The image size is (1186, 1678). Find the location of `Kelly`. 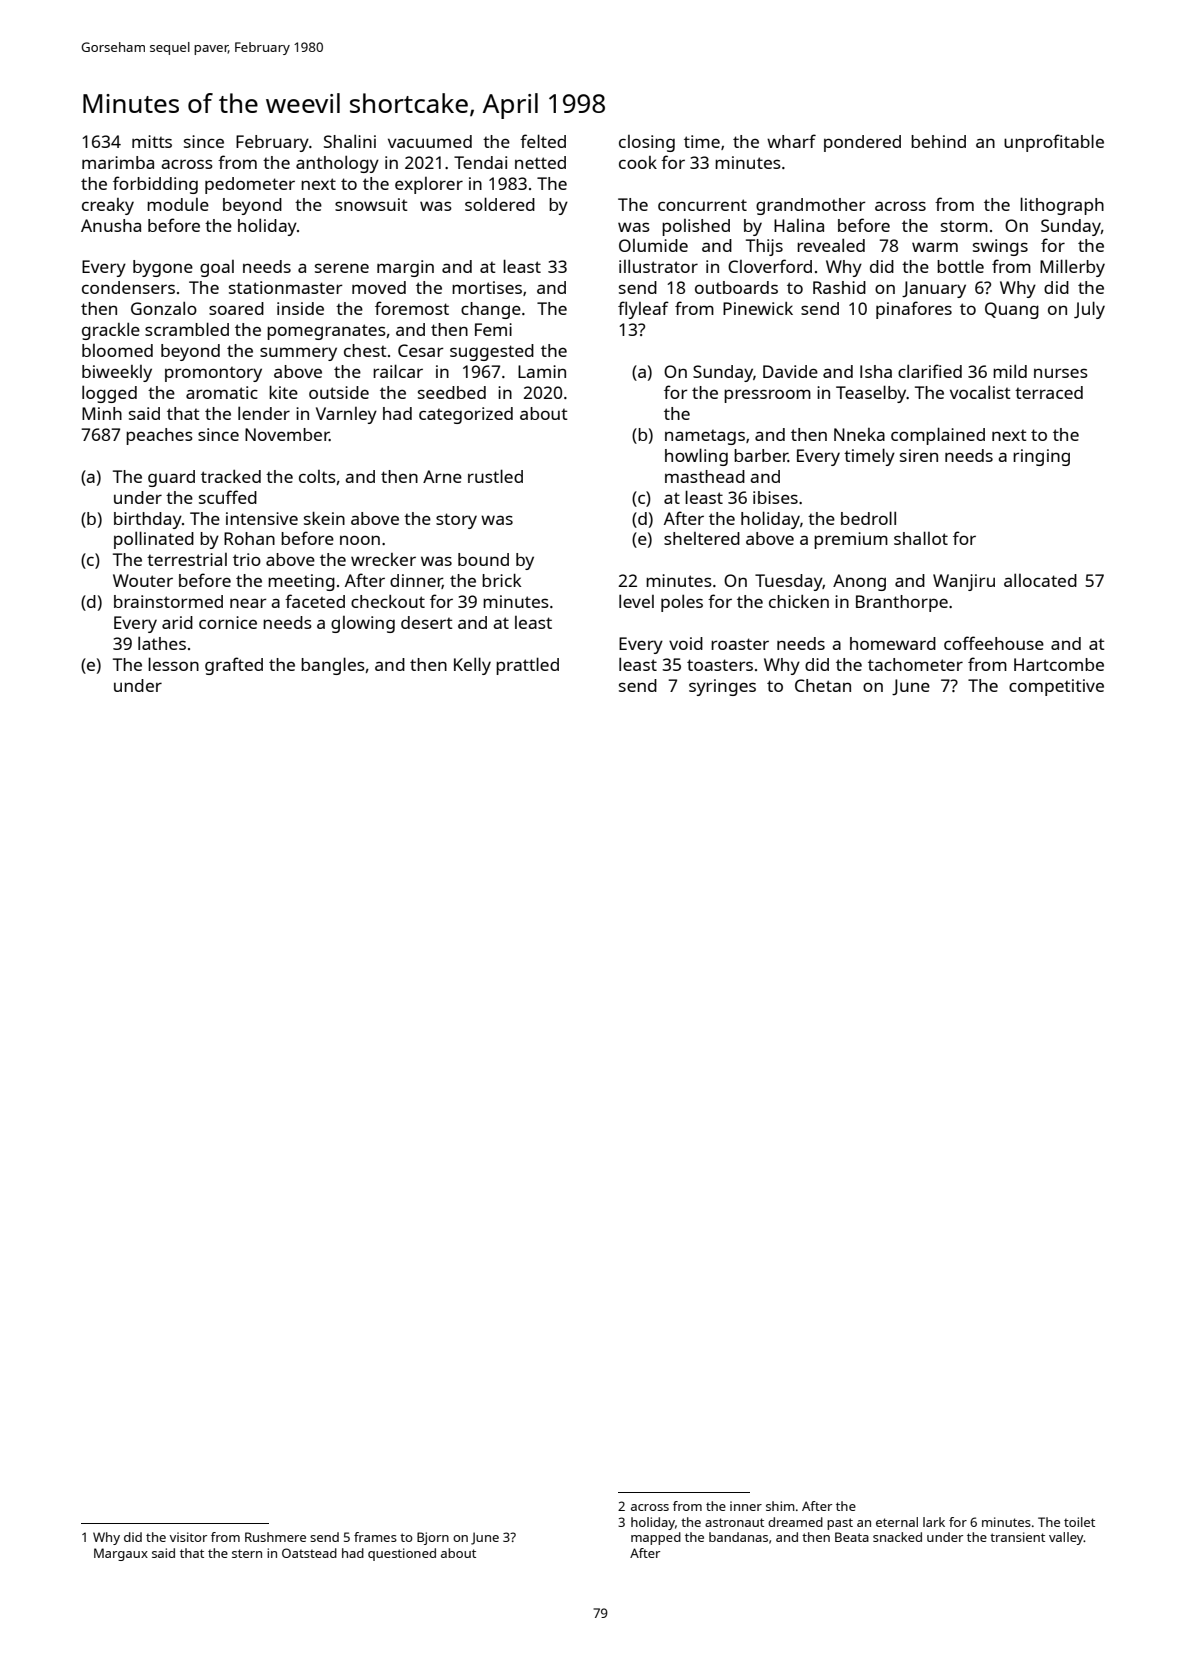

Kelly is located at coordinates (472, 666).
